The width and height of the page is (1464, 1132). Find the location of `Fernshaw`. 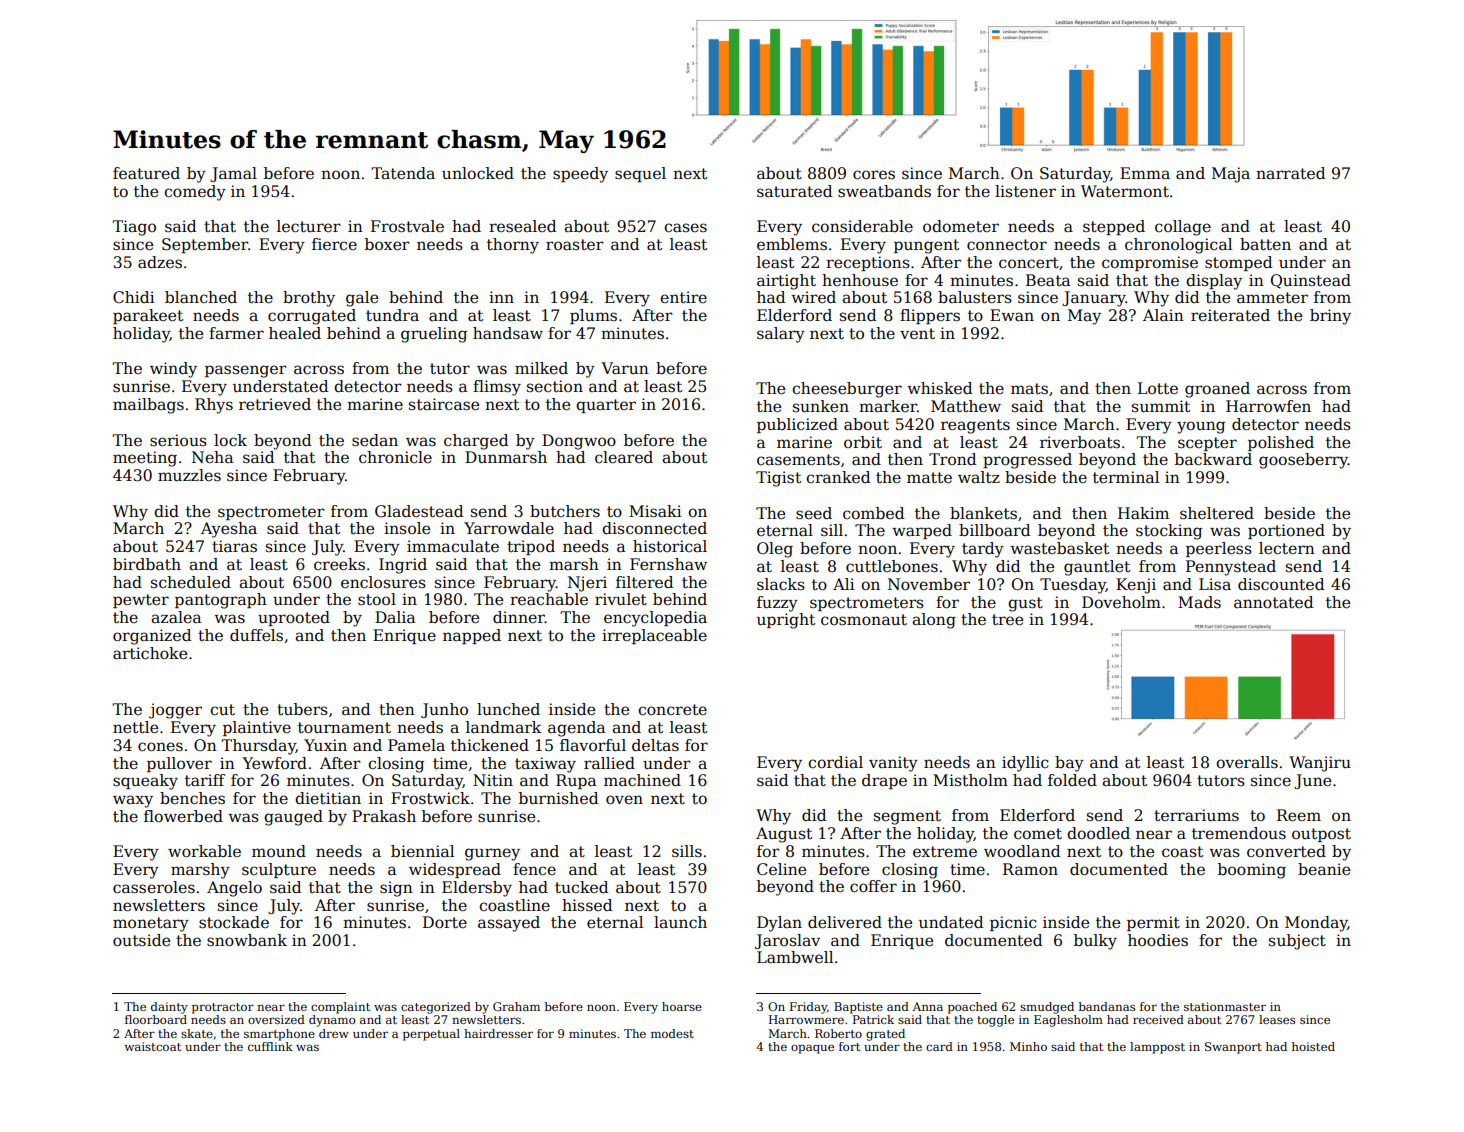

Fernshaw is located at coordinates (668, 564).
